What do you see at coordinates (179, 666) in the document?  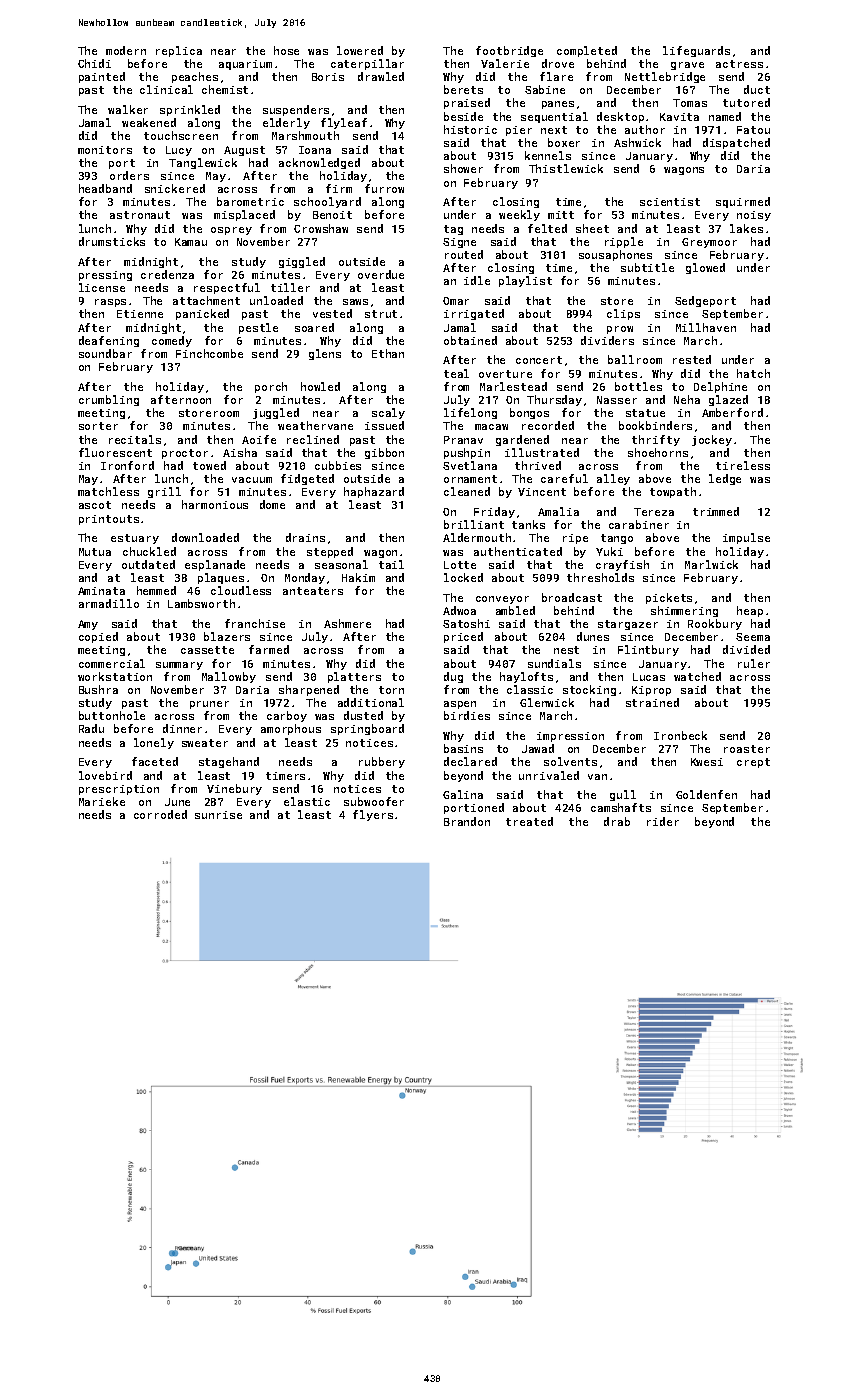 I see `summary` at bounding box center [179, 666].
